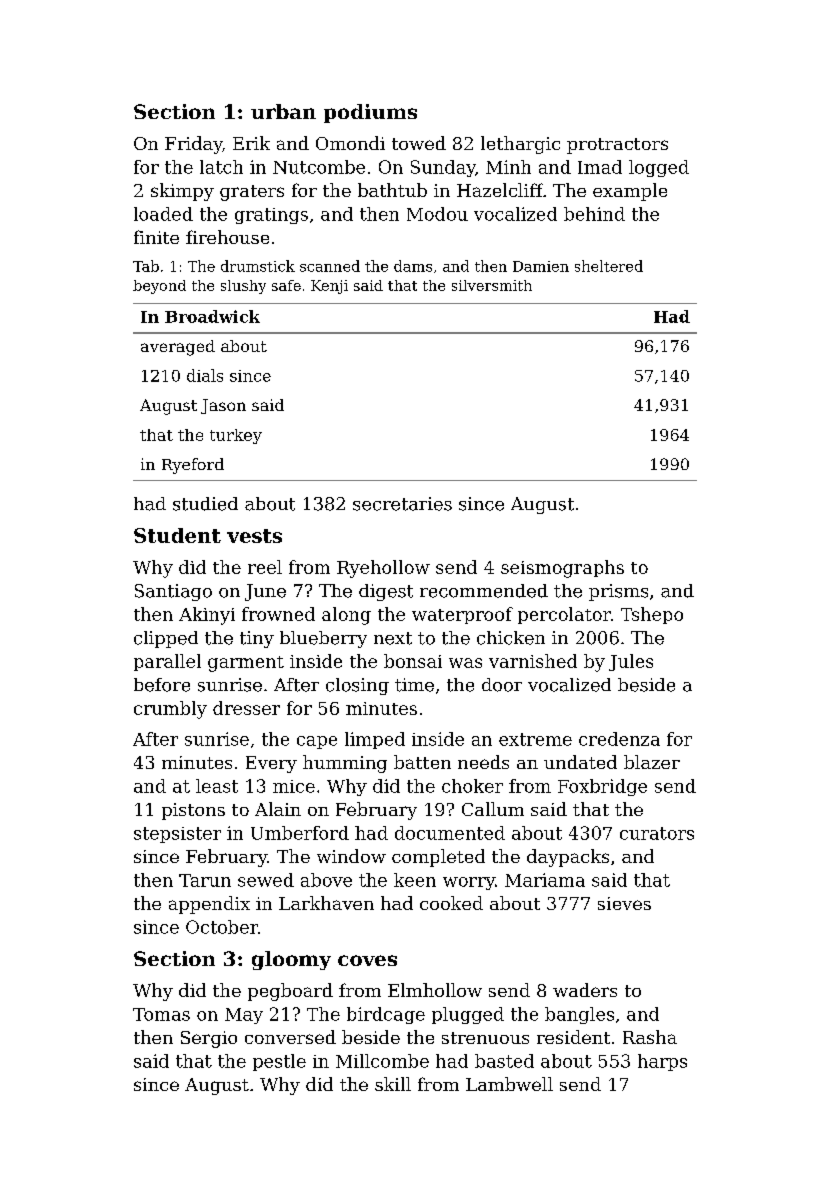 The width and height of the page is (830, 1178). Describe the element at coordinates (319, 167) in the page. I see `Nutcombe` at that location.
